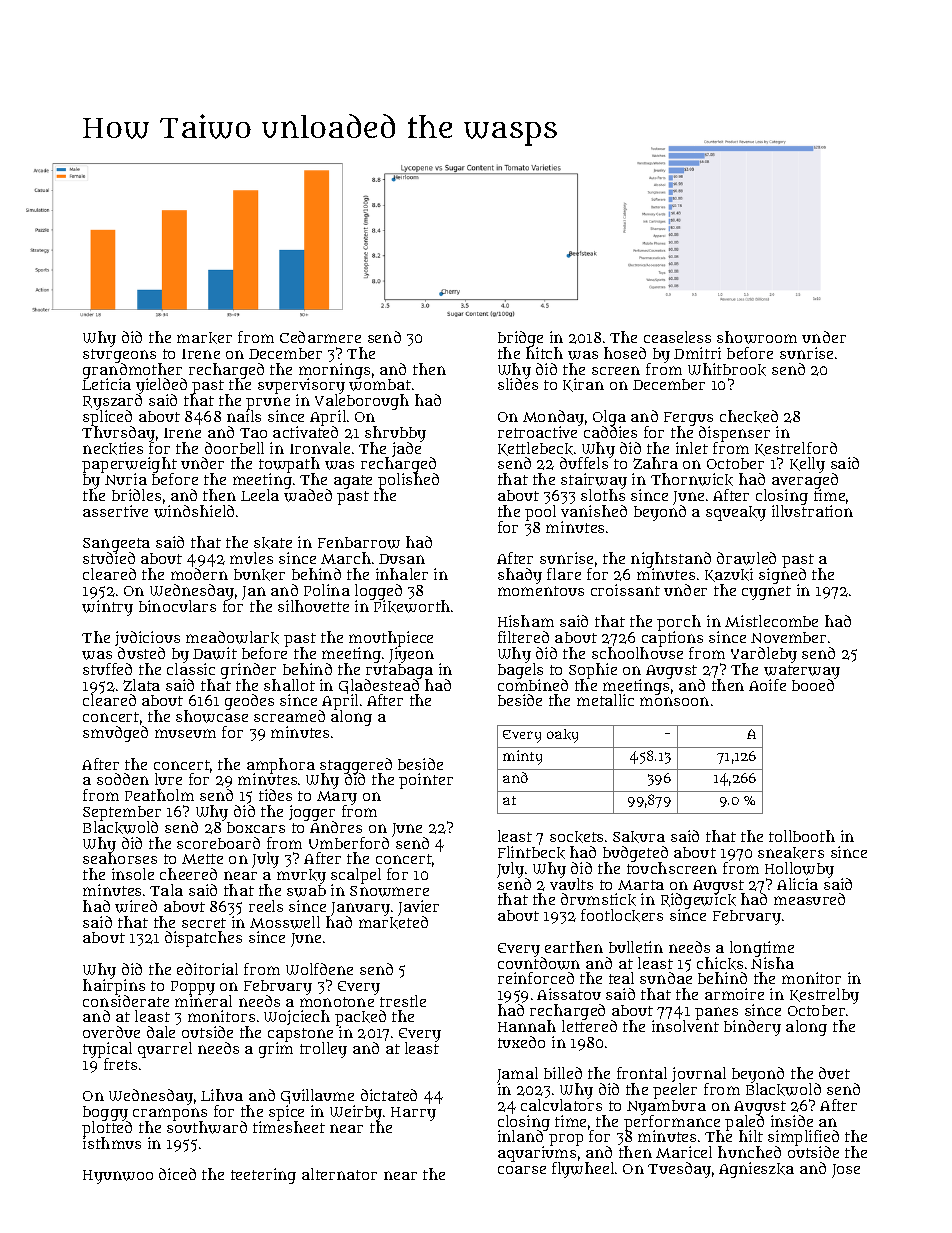 The height and width of the page is (1233, 952). I want to click on Umberford, so click(349, 843).
